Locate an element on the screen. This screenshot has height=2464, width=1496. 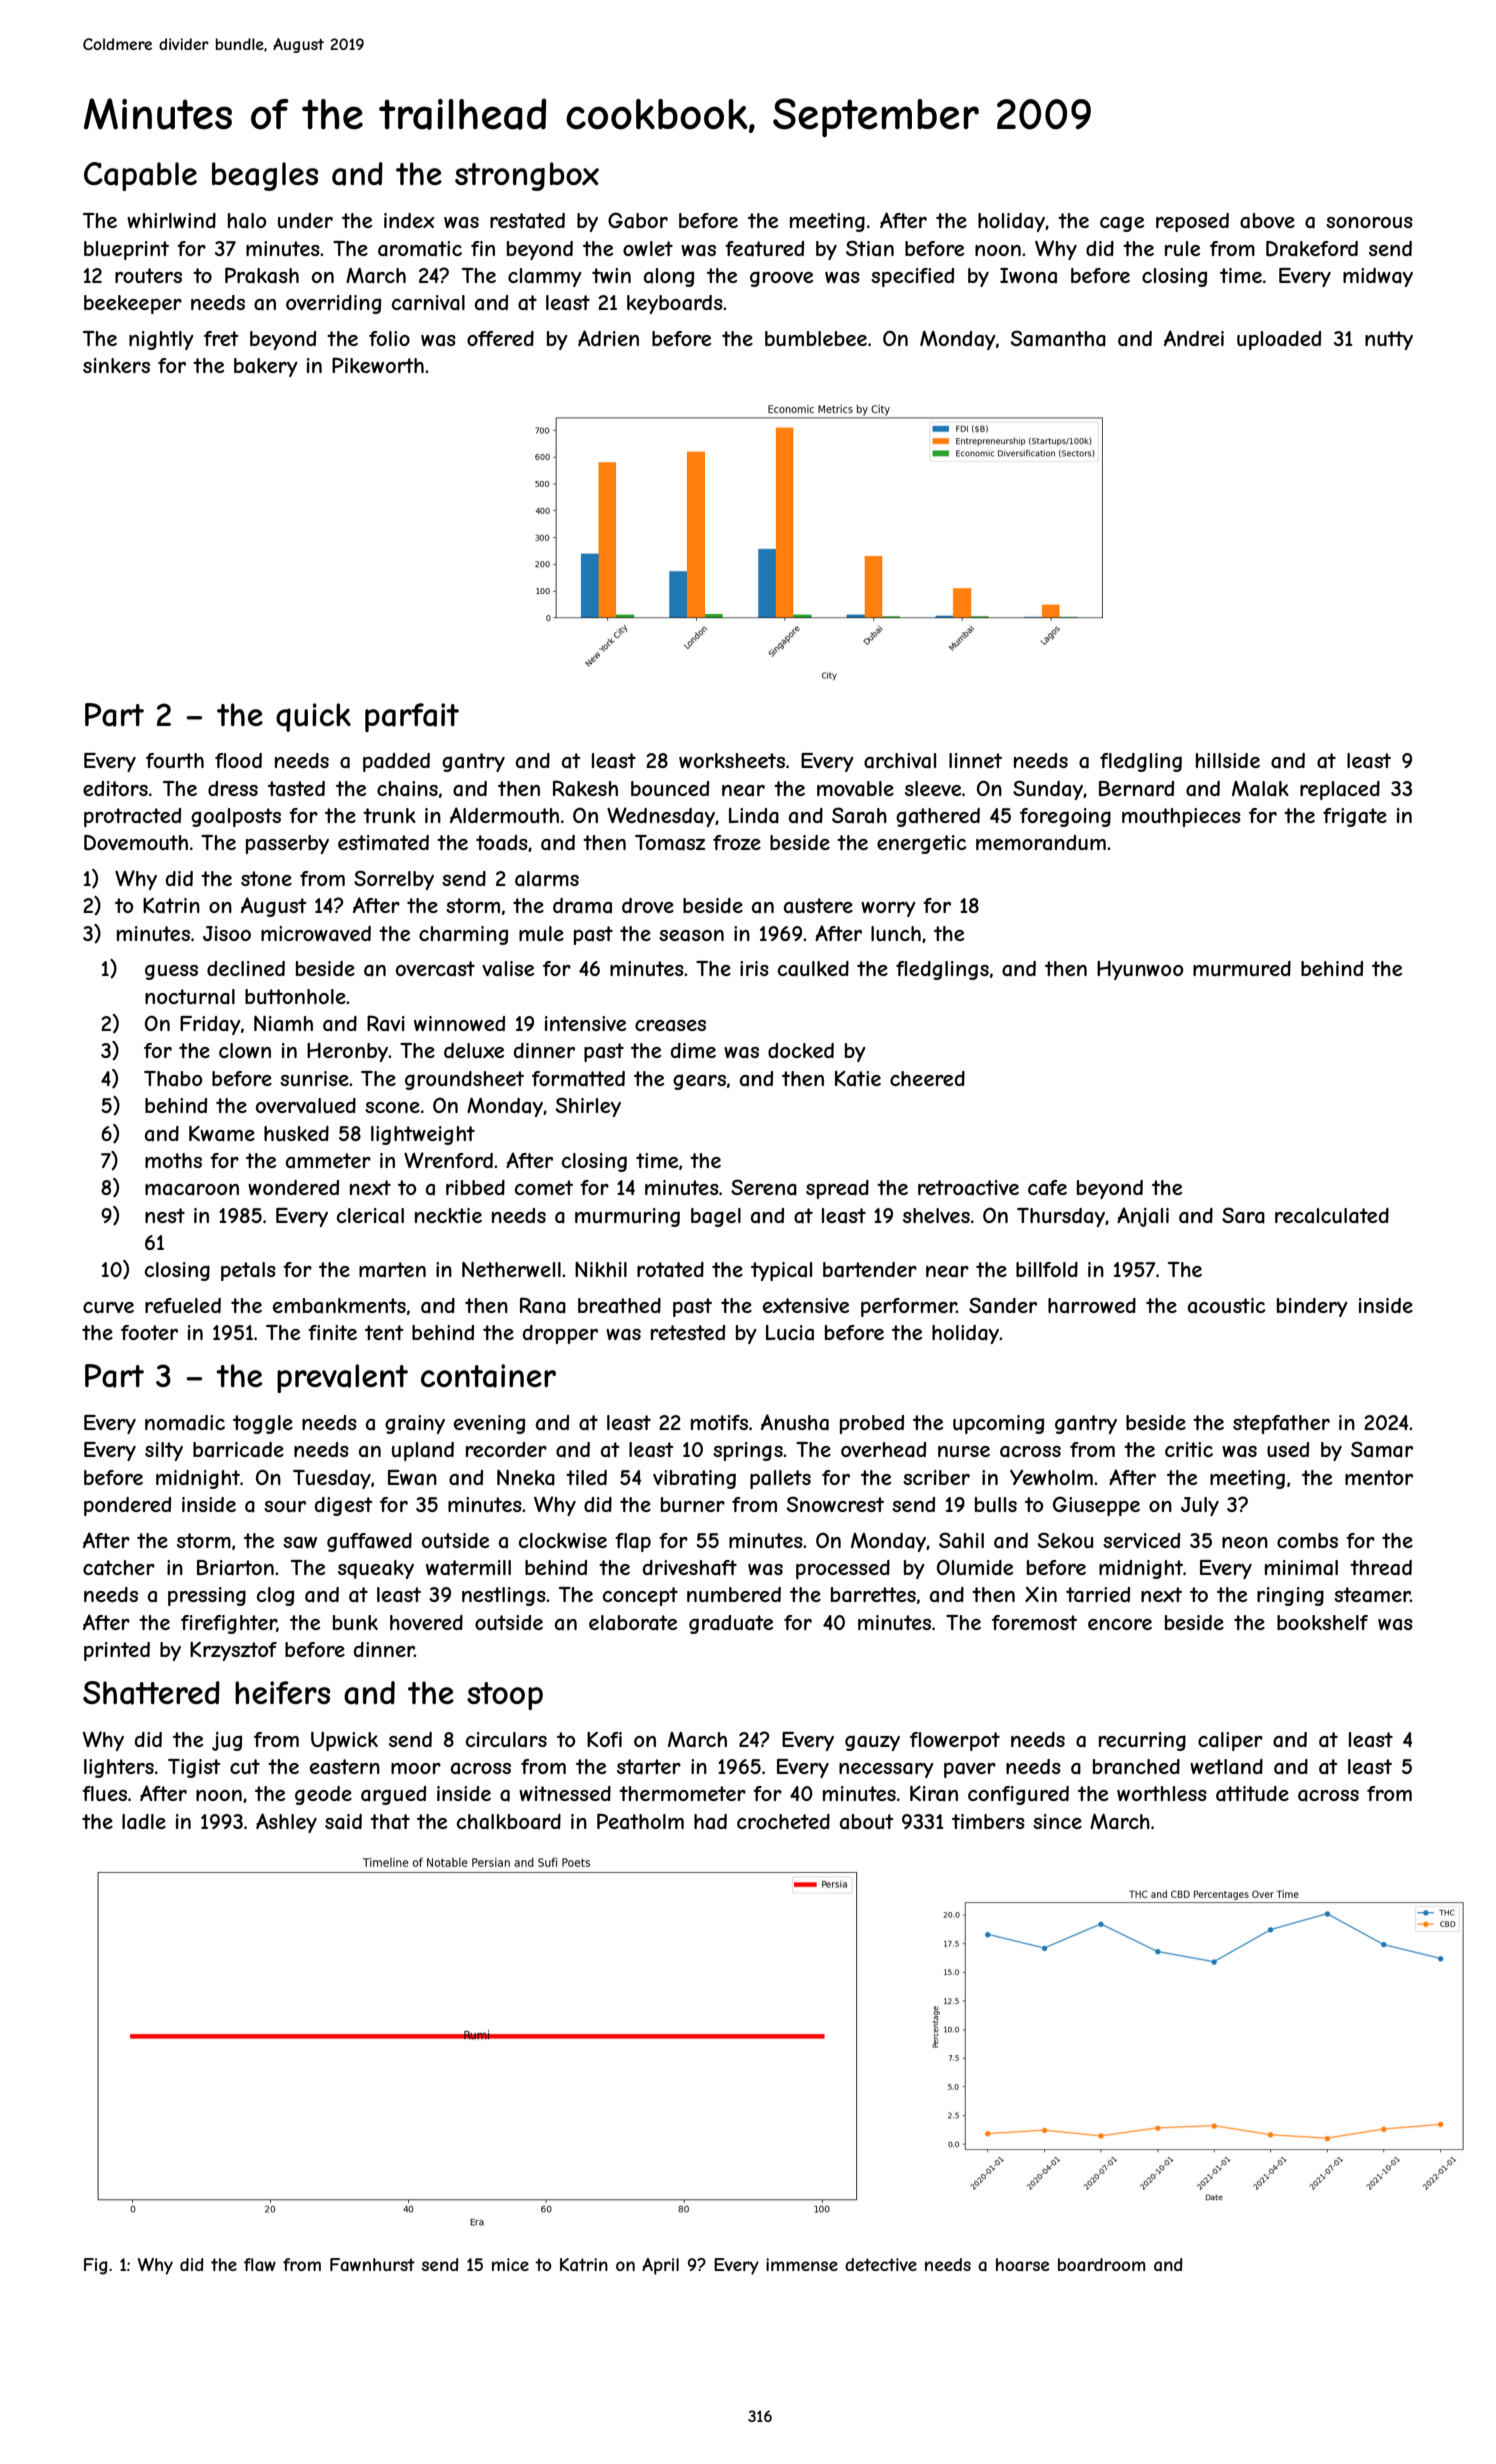
flues is located at coordinates (104, 1793).
